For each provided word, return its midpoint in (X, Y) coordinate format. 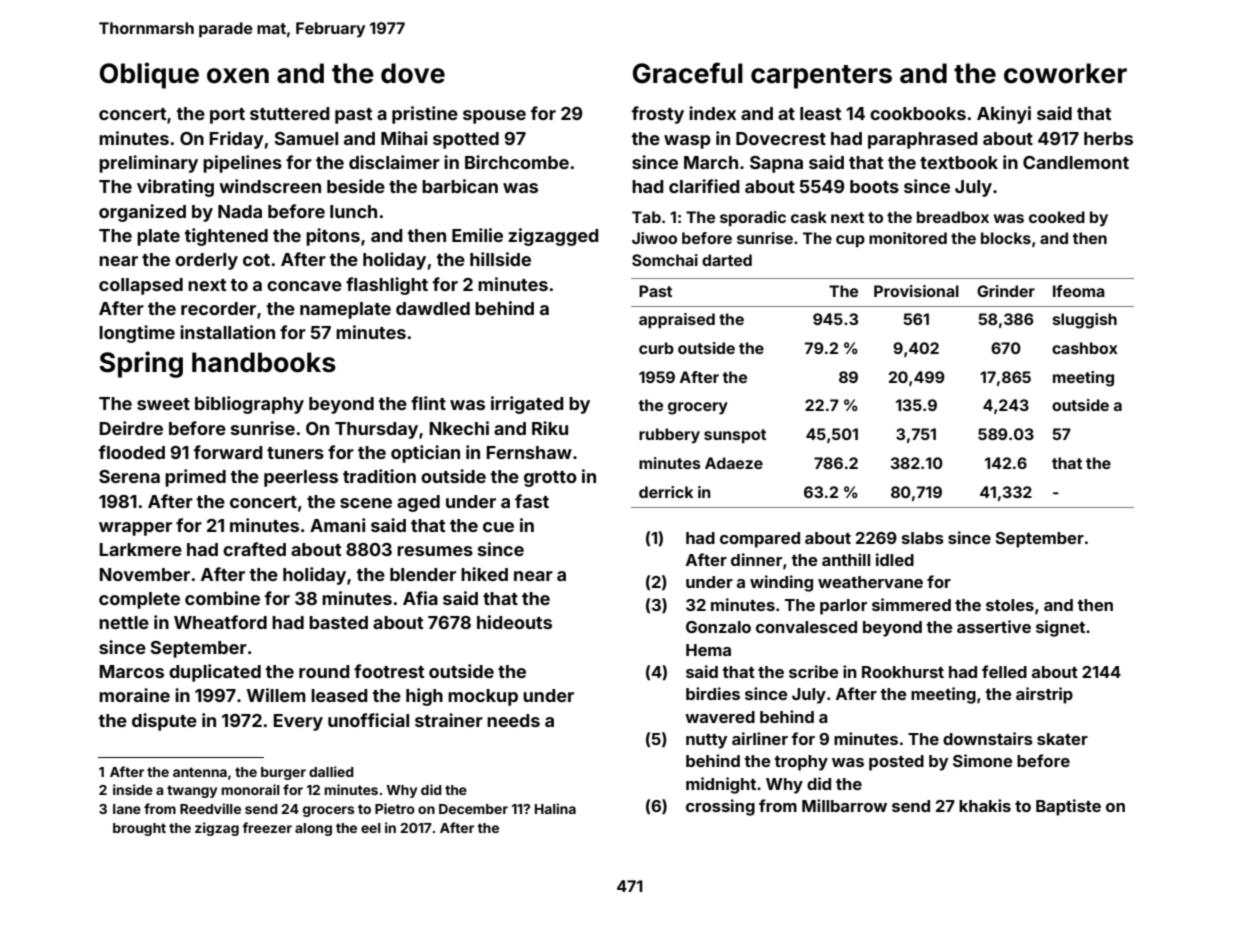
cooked (1057, 217)
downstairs (988, 738)
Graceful (688, 73)
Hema (708, 650)
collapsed (141, 286)
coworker (1065, 73)
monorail (251, 789)
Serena (129, 476)
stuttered (290, 113)
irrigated (527, 405)
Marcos (132, 671)
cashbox (1085, 348)
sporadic (753, 218)
